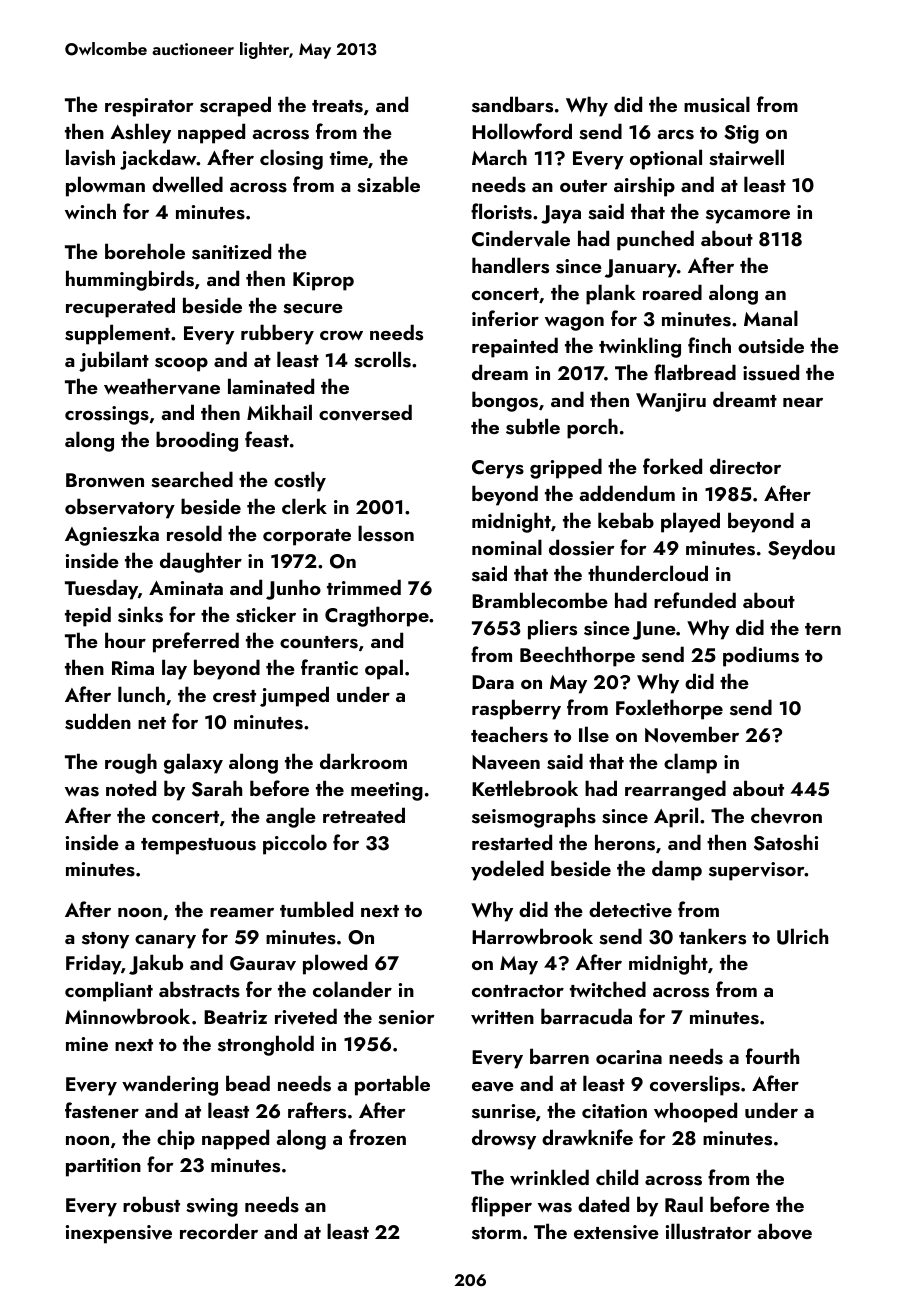  Describe the element at coordinates (784, 1231) in the document. I see `above` at that location.
